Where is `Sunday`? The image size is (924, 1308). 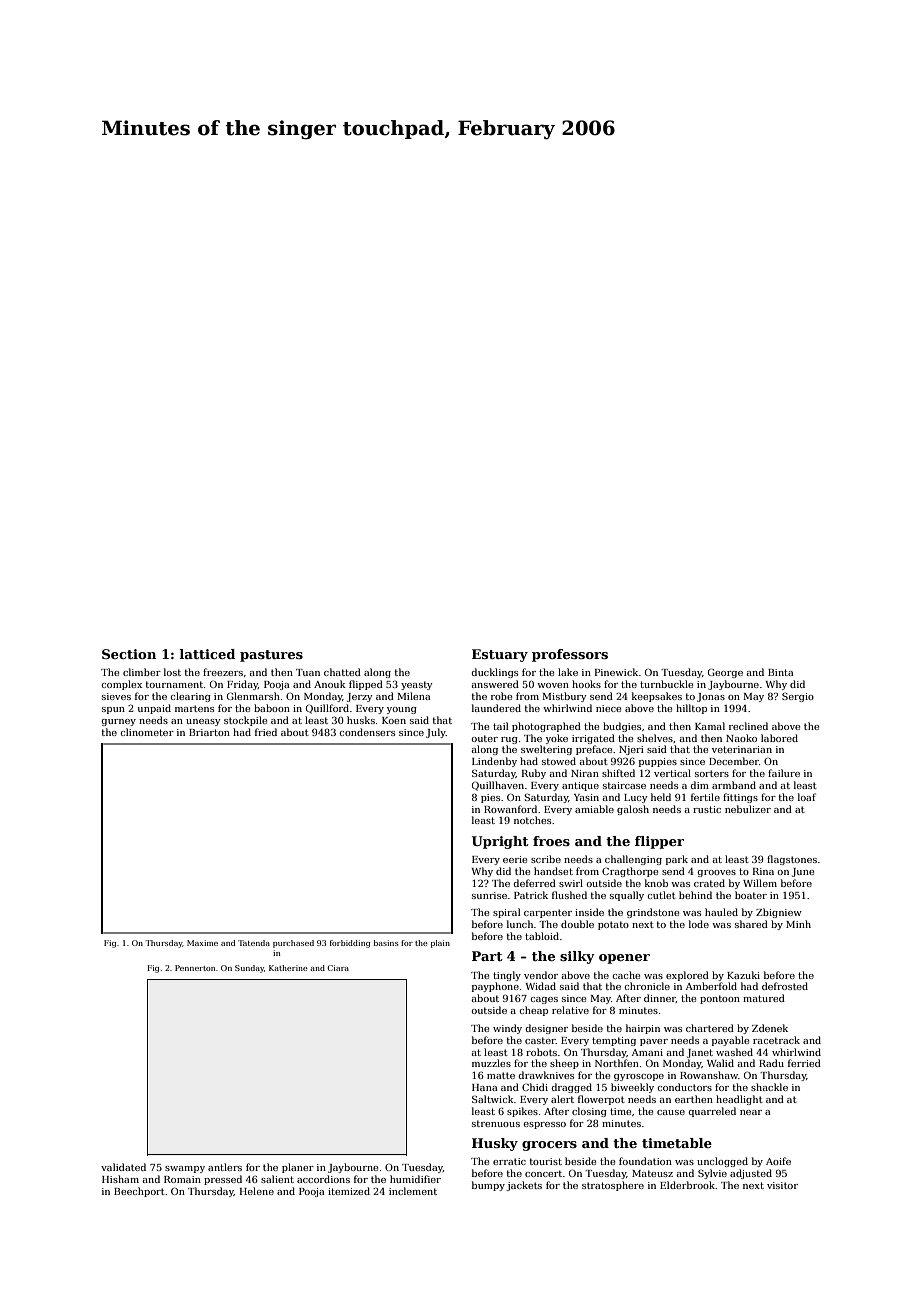 Sunday is located at coordinates (249, 969).
